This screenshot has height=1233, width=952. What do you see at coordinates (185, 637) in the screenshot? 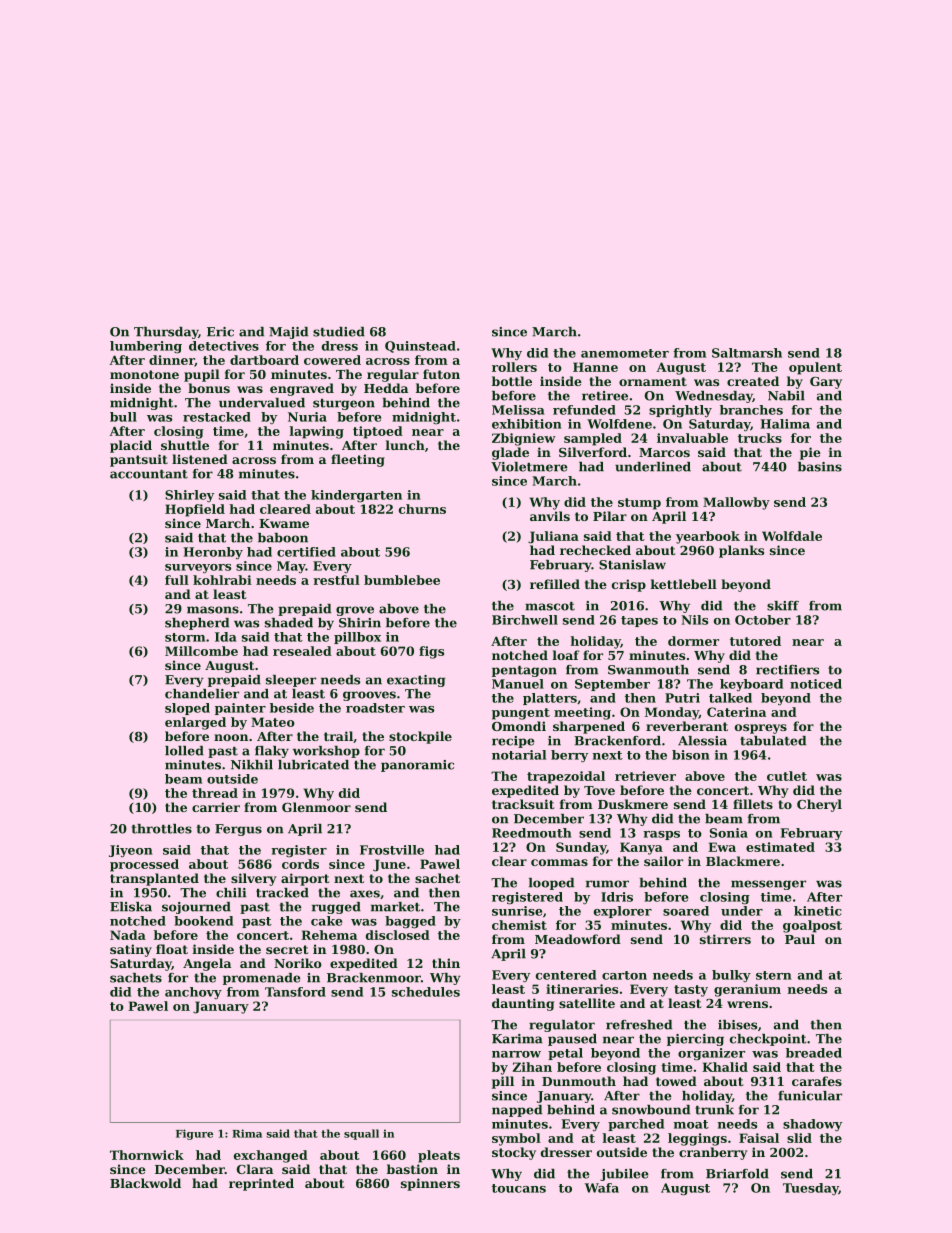
I see `storm` at bounding box center [185, 637].
